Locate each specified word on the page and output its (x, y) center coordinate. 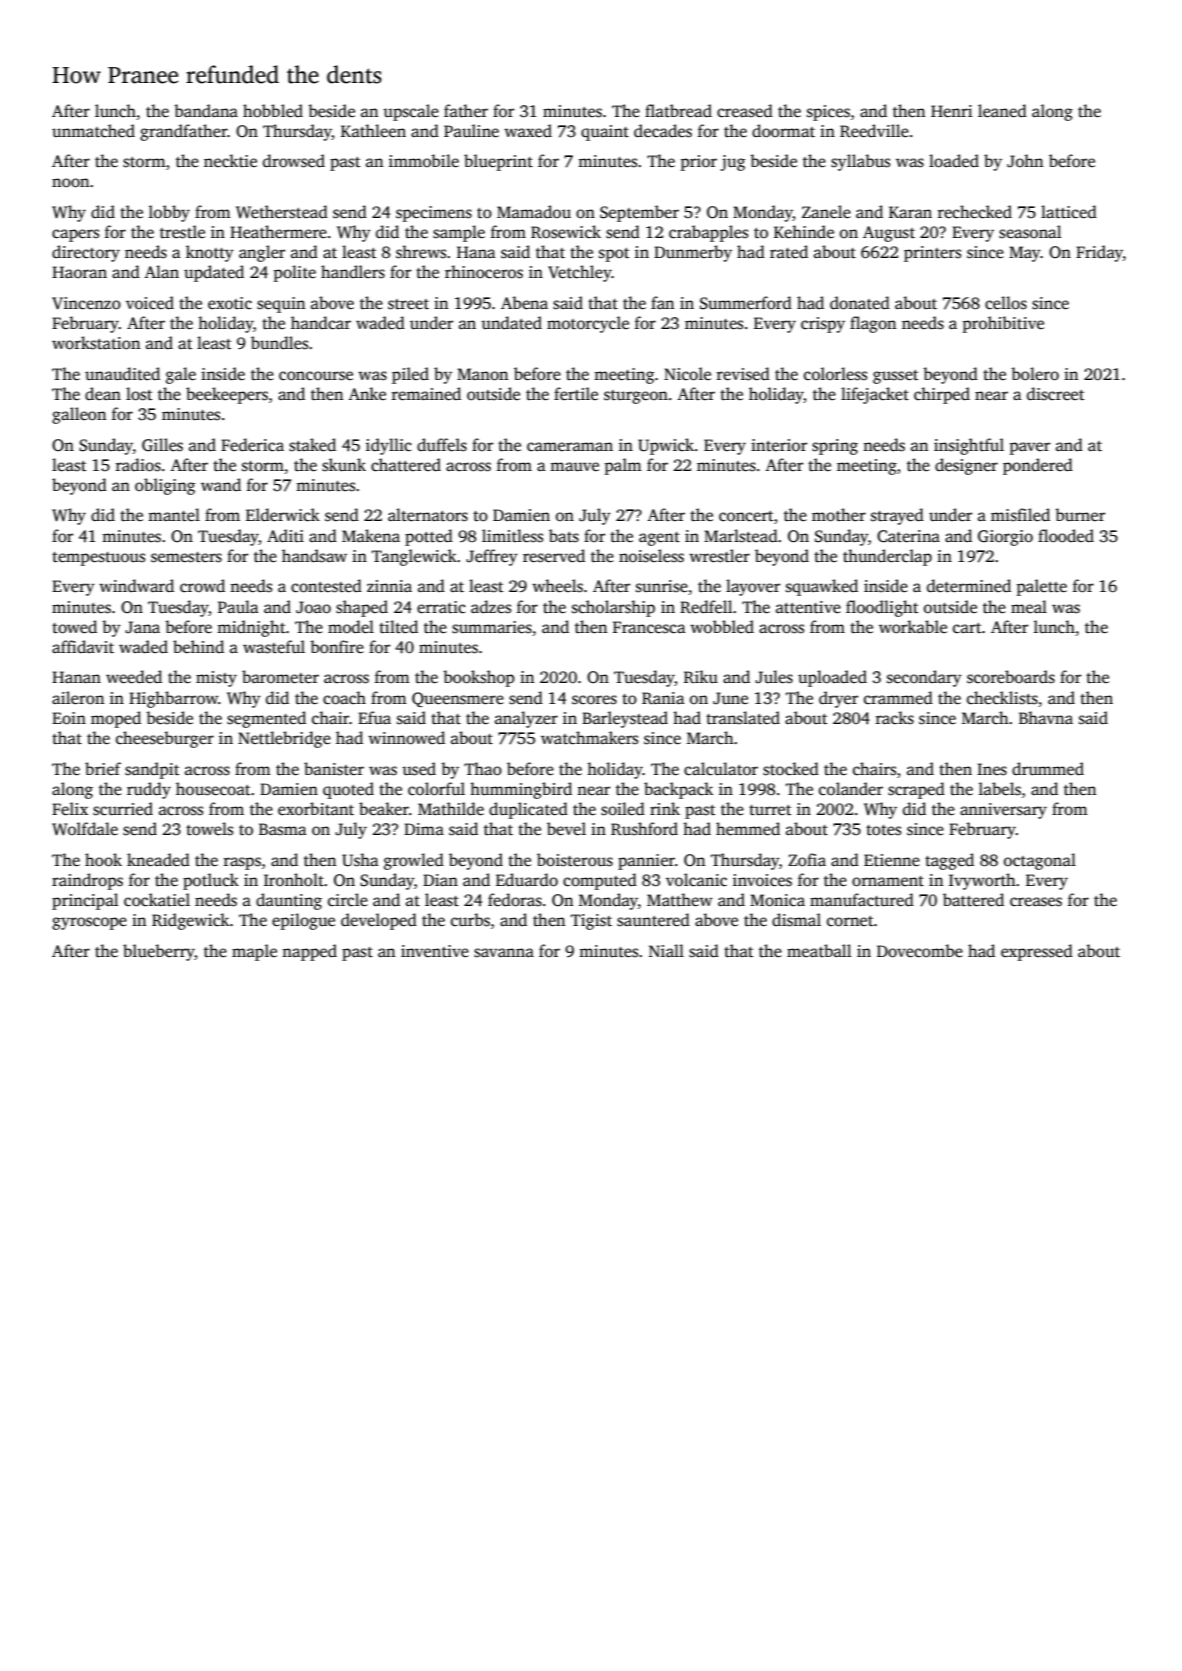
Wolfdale (85, 829)
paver (1030, 448)
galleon (79, 415)
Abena (524, 303)
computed (600, 881)
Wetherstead (282, 212)
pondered (1038, 466)
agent (659, 539)
